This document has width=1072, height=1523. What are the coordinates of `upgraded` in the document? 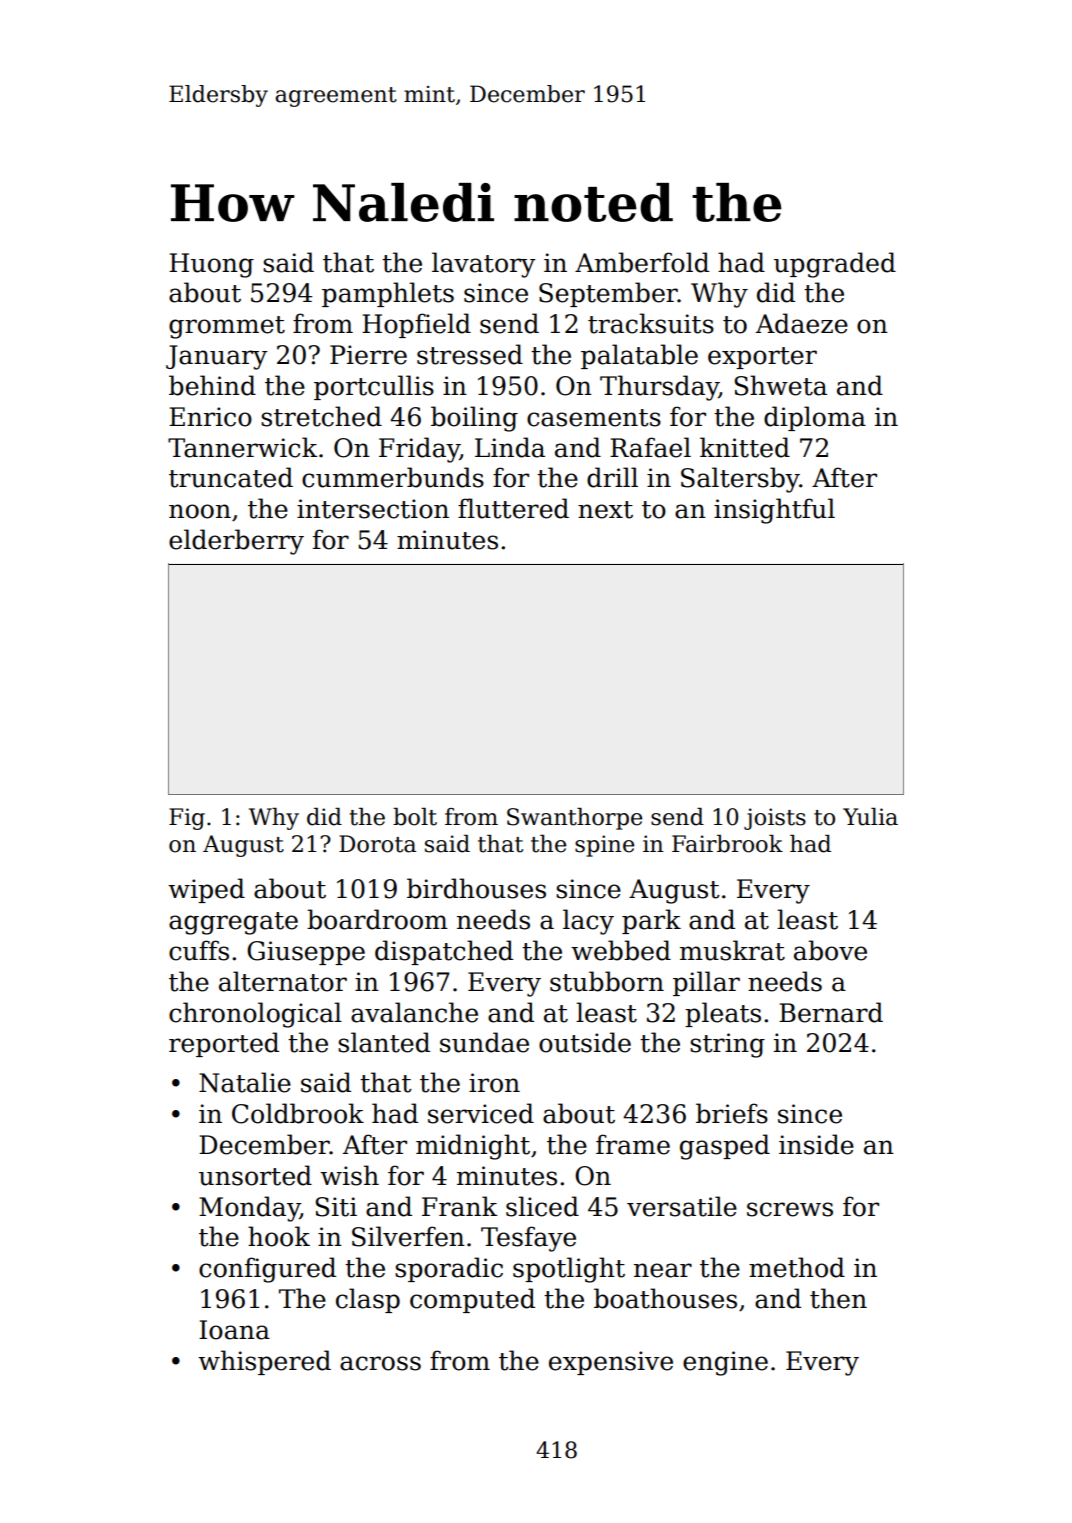 It's located at (835, 265).
